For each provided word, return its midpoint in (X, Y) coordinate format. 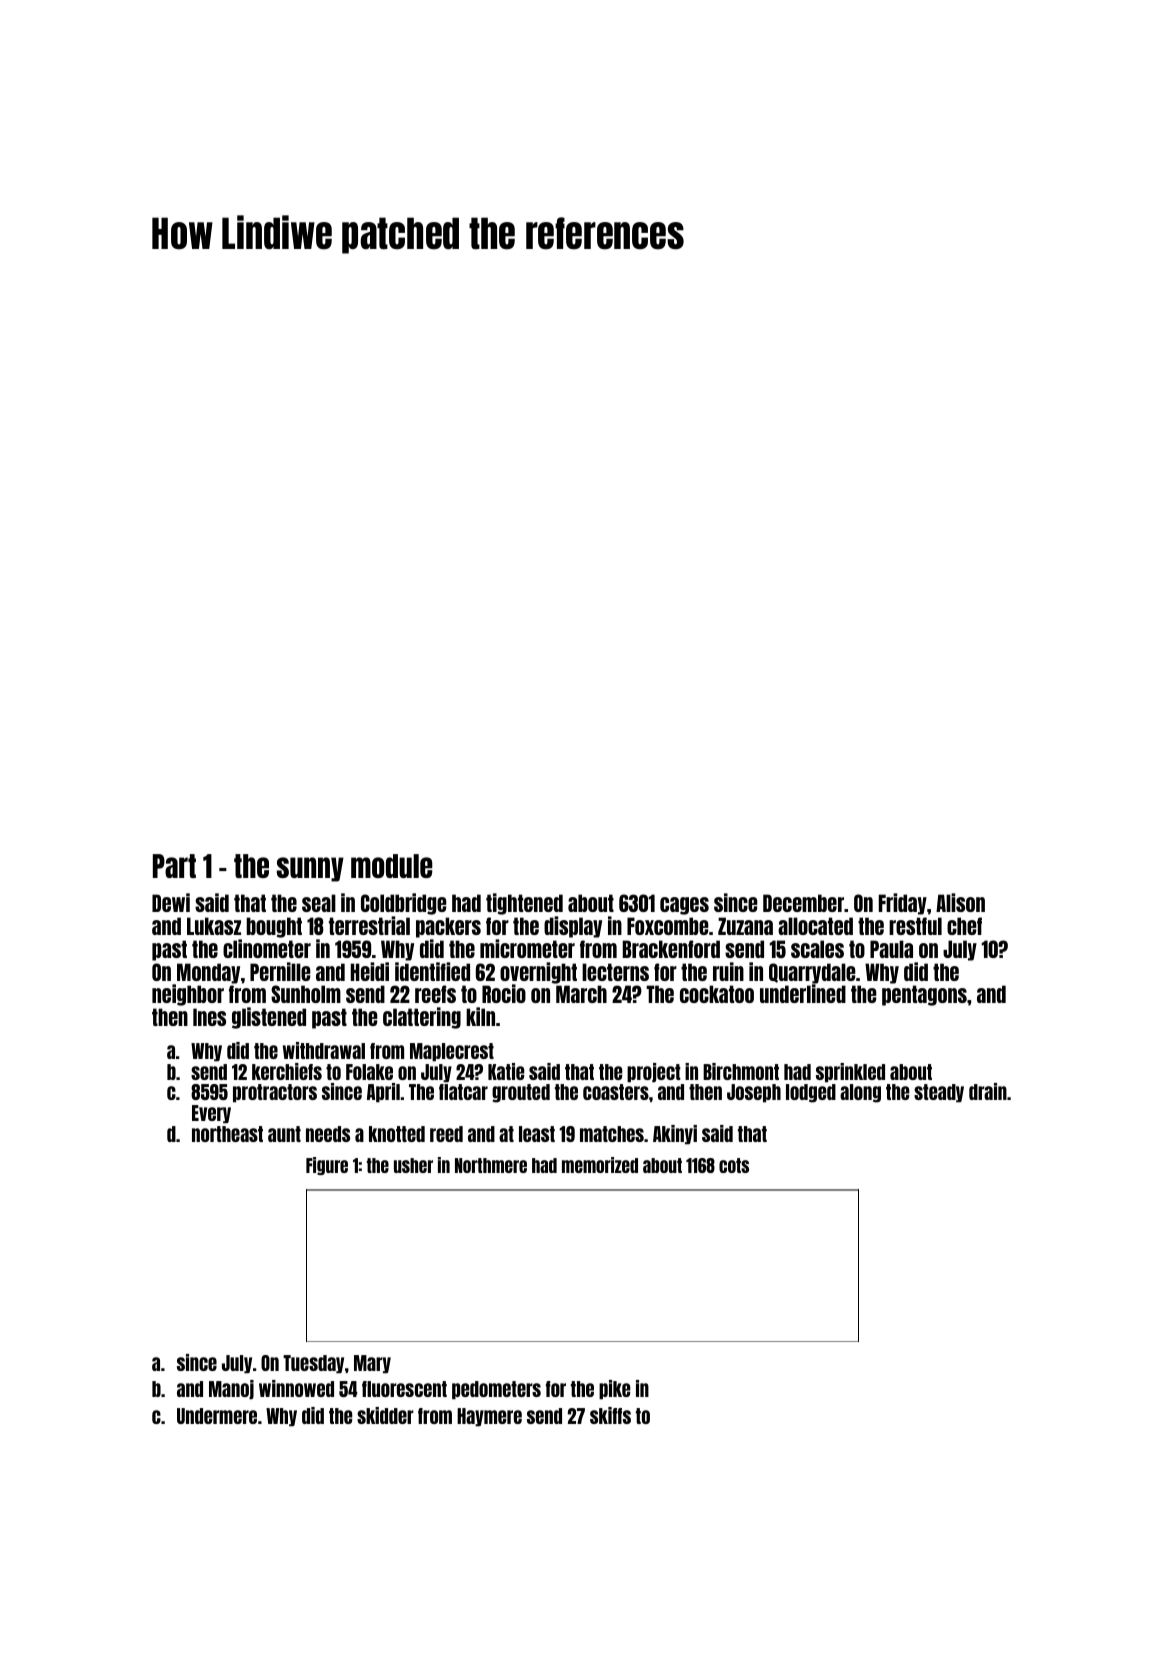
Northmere (491, 1165)
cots (734, 1165)
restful (915, 926)
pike (615, 1390)
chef (964, 926)
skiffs (610, 1415)
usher (413, 1165)
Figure (327, 1166)
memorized (600, 1165)
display (573, 927)
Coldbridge (404, 904)
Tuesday (313, 1364)
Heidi (370, 971)
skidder (385, 1415)
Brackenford (671, 949)
